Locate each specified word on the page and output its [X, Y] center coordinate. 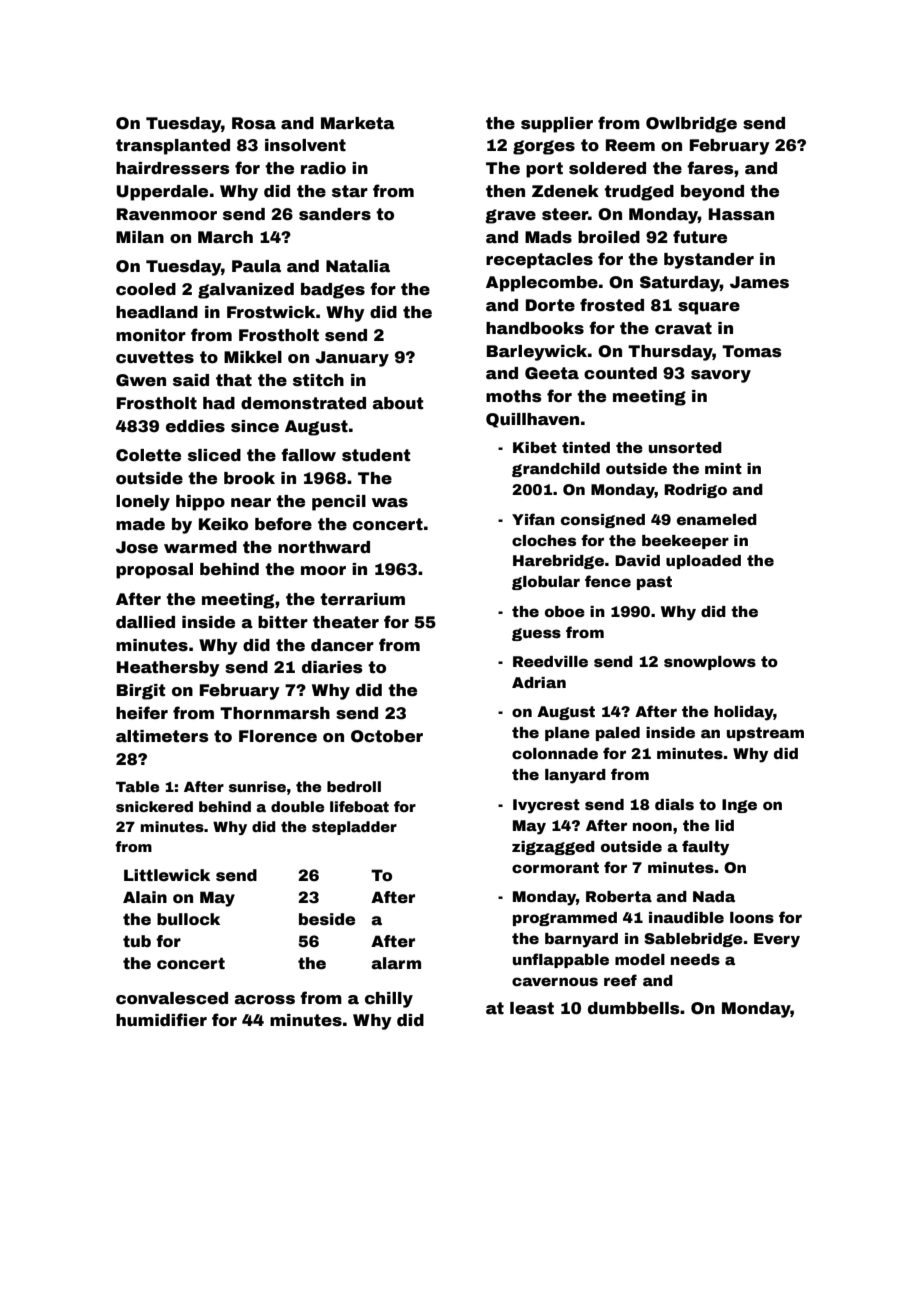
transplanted [173, 147]
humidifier [161, 1020]
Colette [148, 455]
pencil [339, 503]
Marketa [358, 123]
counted [620, 373]
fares [710, 168]
